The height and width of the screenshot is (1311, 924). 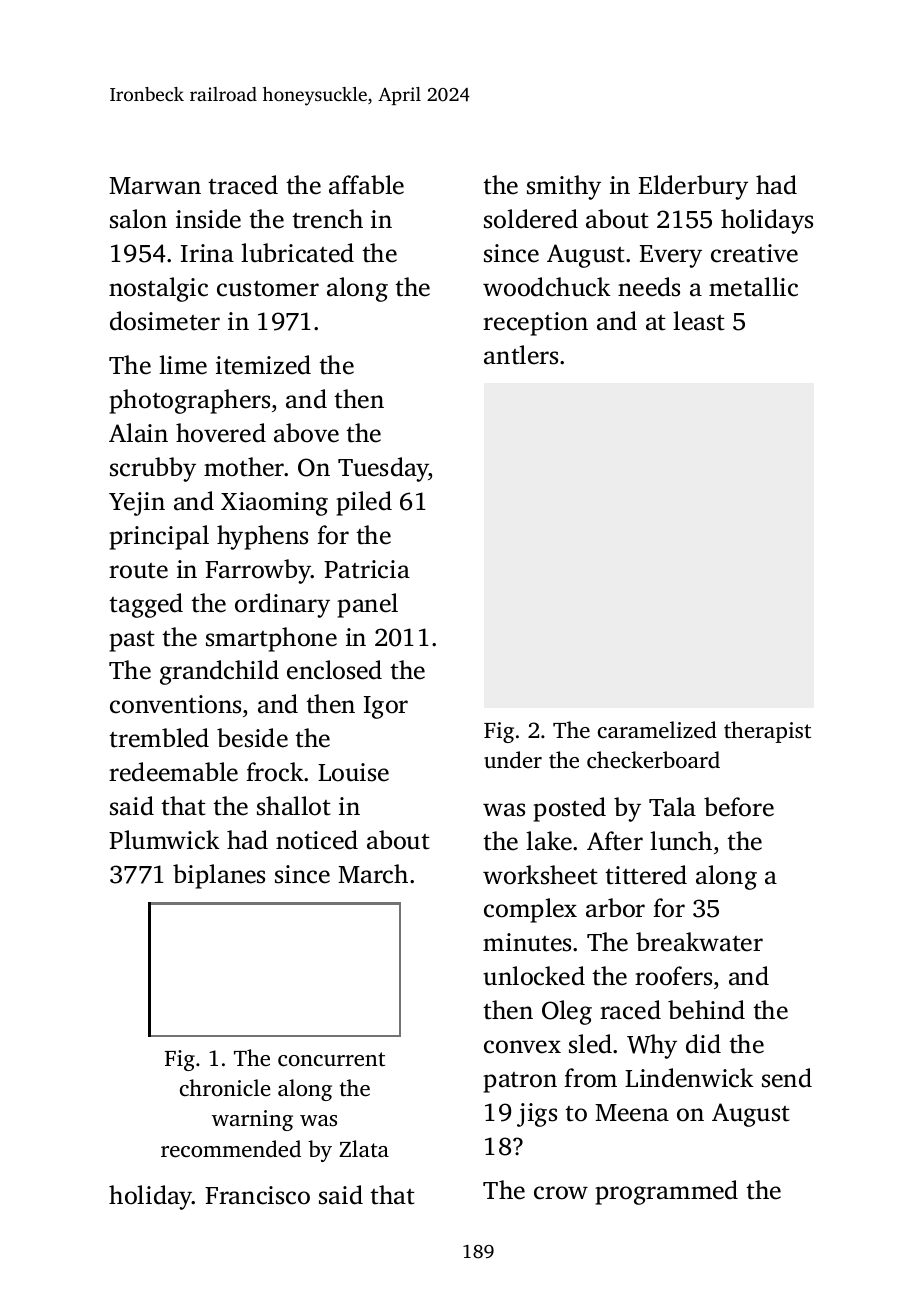 What do you see at coordinates (666, 1192) in the screenshot?
I see `programmed` at bounding box center [666, 1192].
